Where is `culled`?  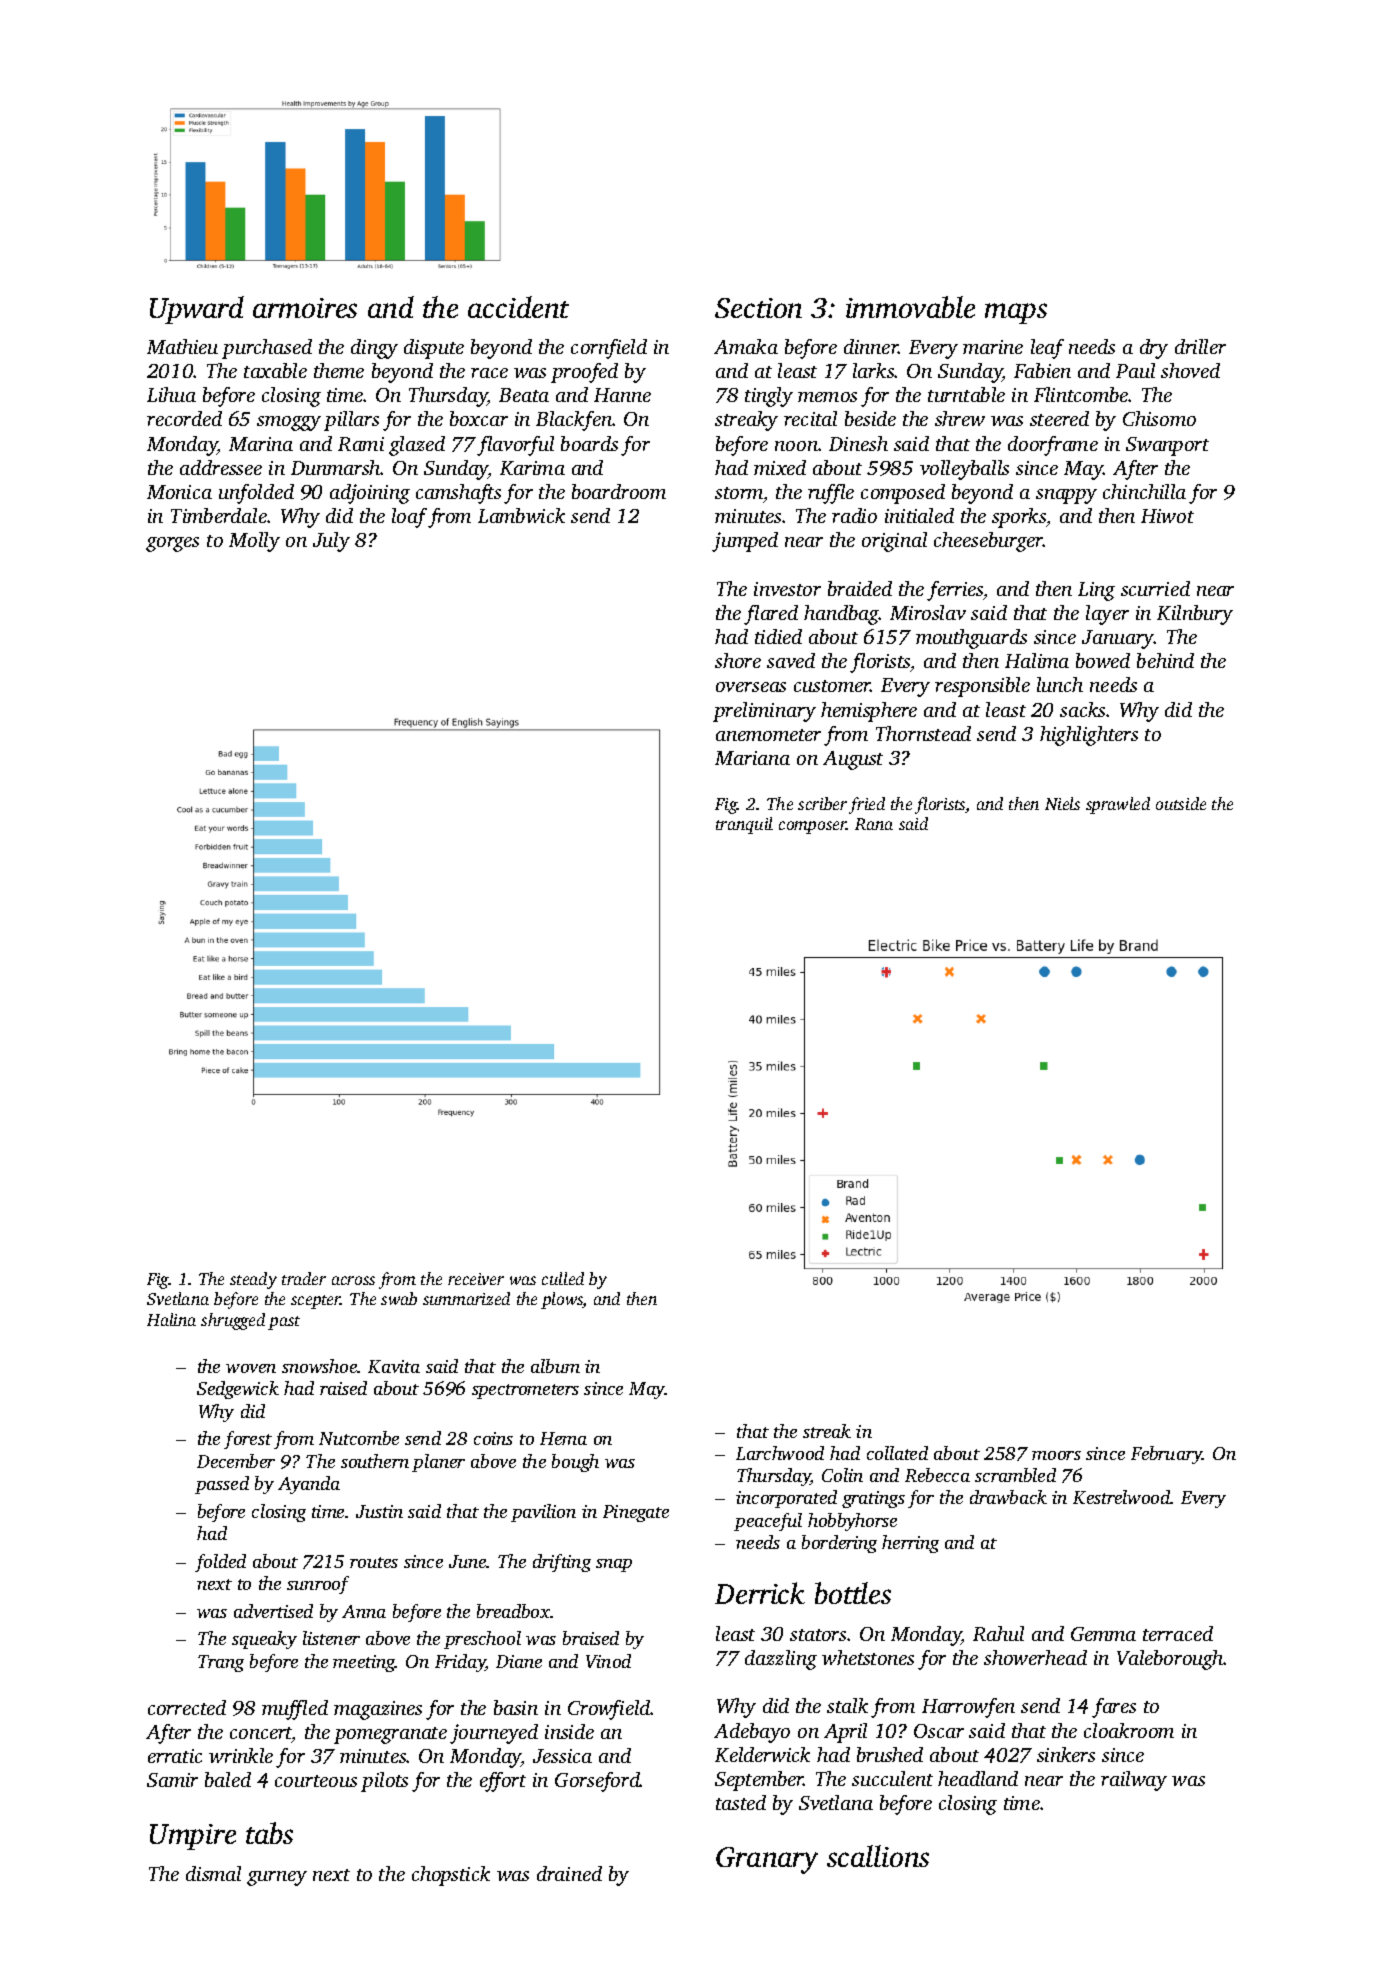 culled is located at coordinates (563, 1278).
